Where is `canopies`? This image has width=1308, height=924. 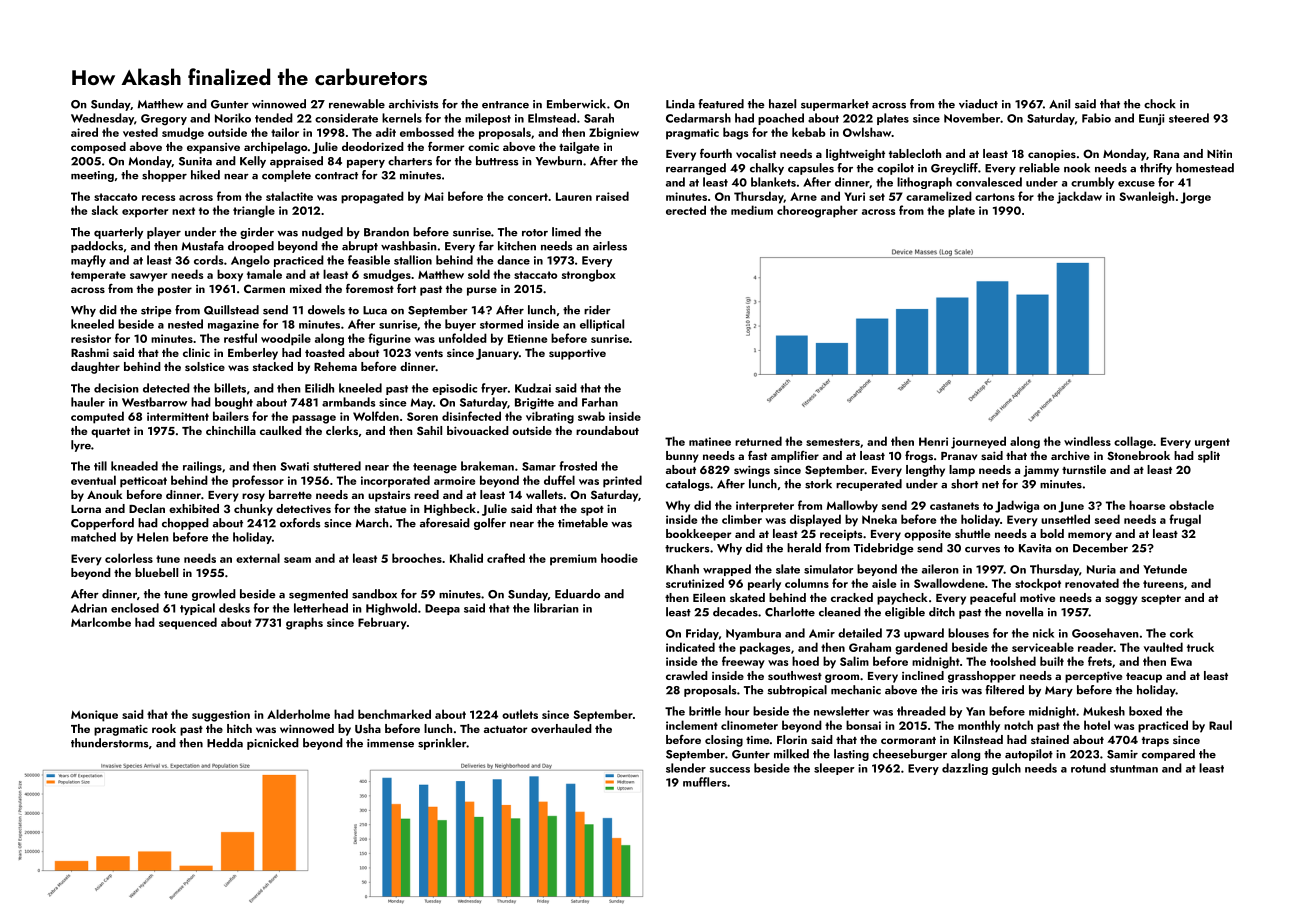 canopies is located at coordinates (1052, 155).
